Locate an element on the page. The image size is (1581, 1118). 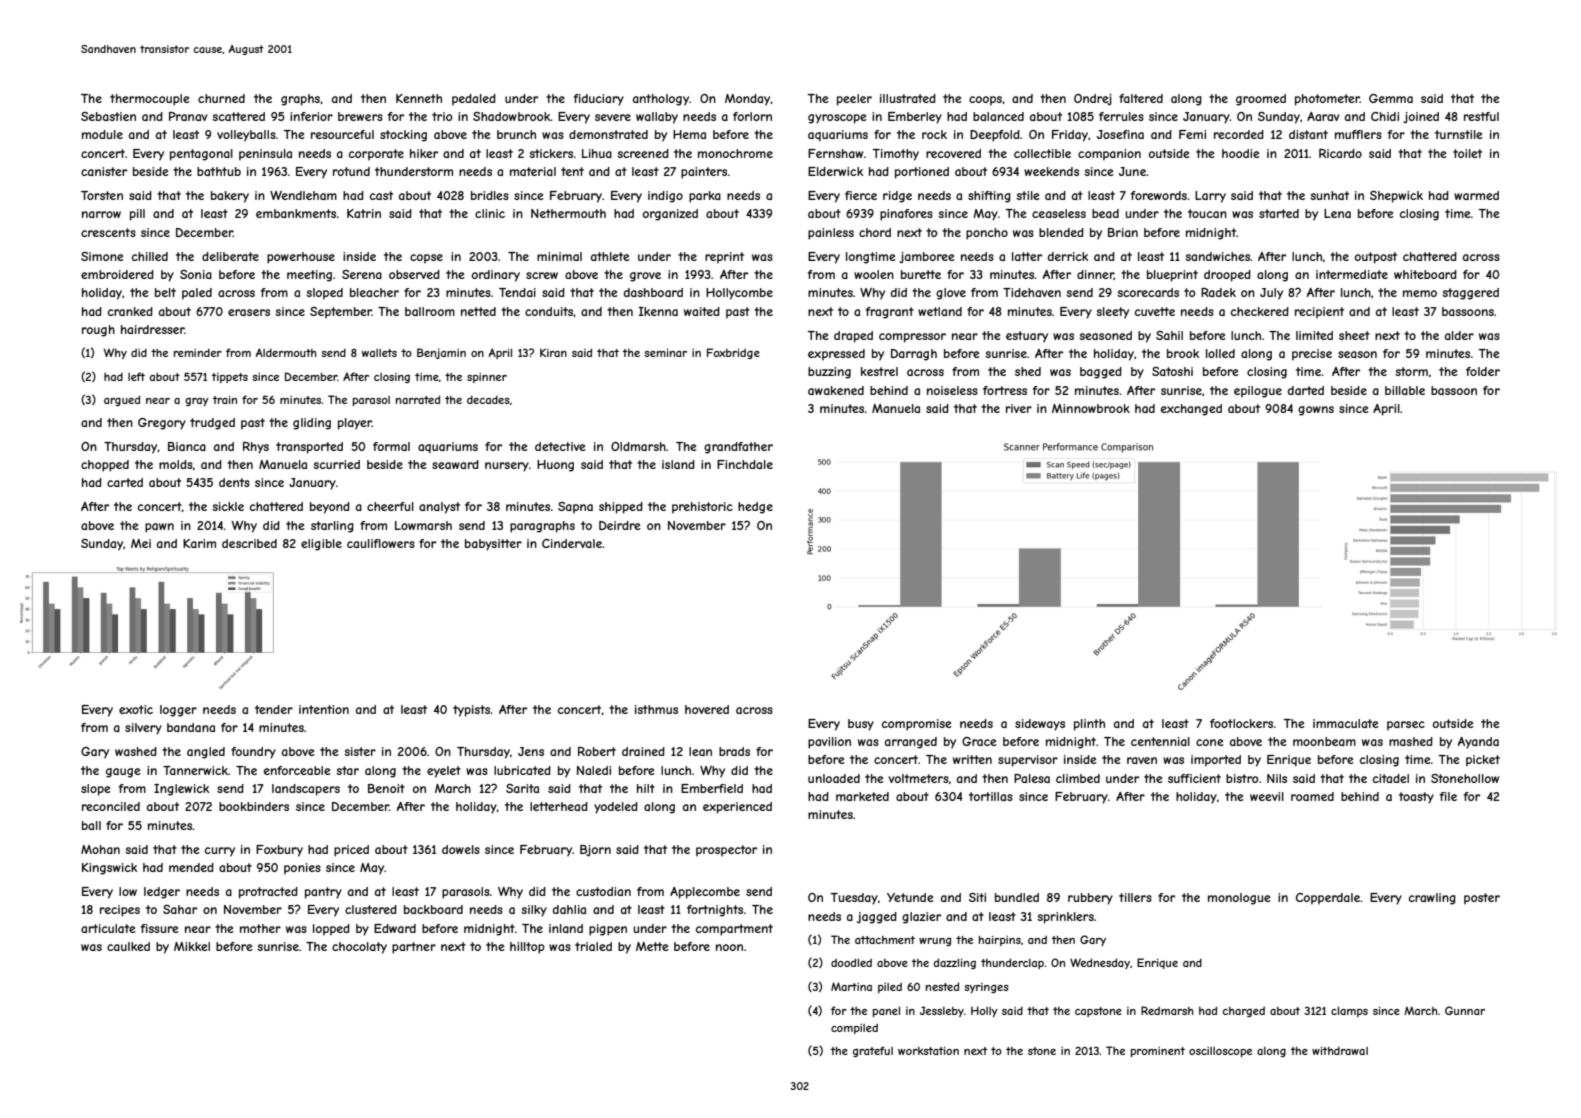
lolled is located at coordinates (1220, 353).
